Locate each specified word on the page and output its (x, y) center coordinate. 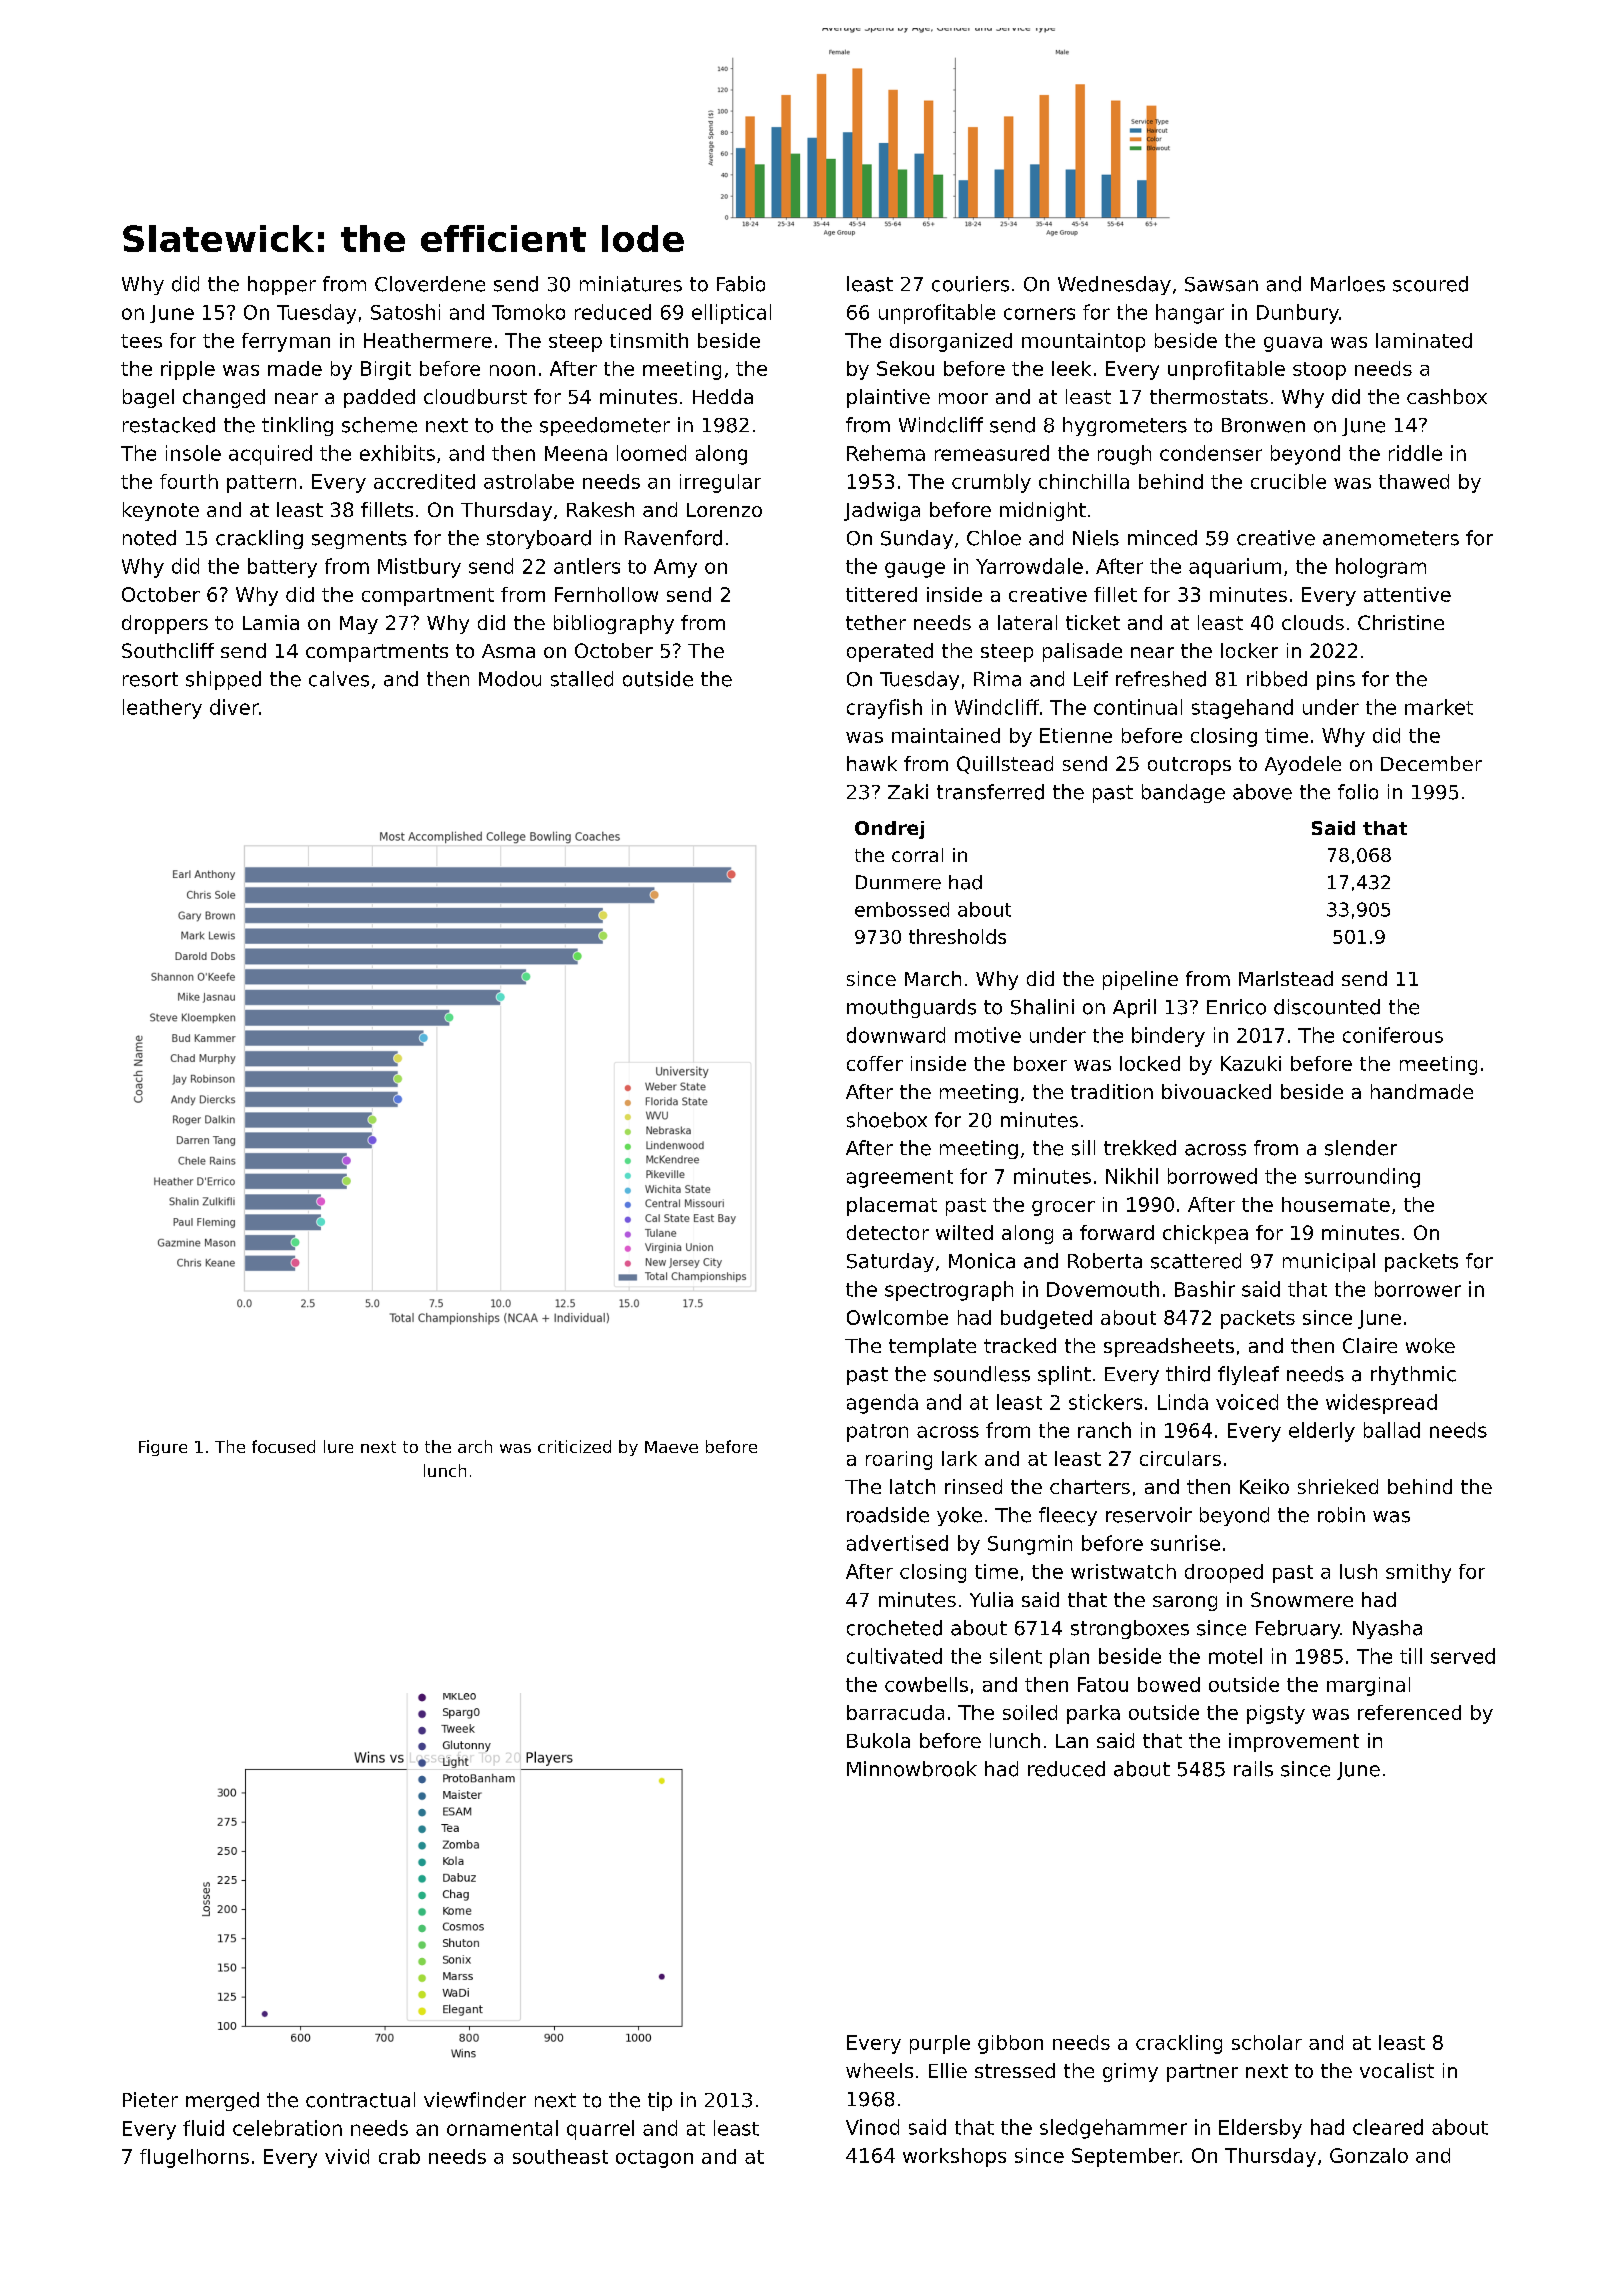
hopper (282, 285)
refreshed (1161, 679)
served (1463, 1656)
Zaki (908, 792)
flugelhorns (194, 2158)
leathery (162, 709)
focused (283, 1446)
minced (1162, 538)
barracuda (895, 1712)
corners (1039, 314)
